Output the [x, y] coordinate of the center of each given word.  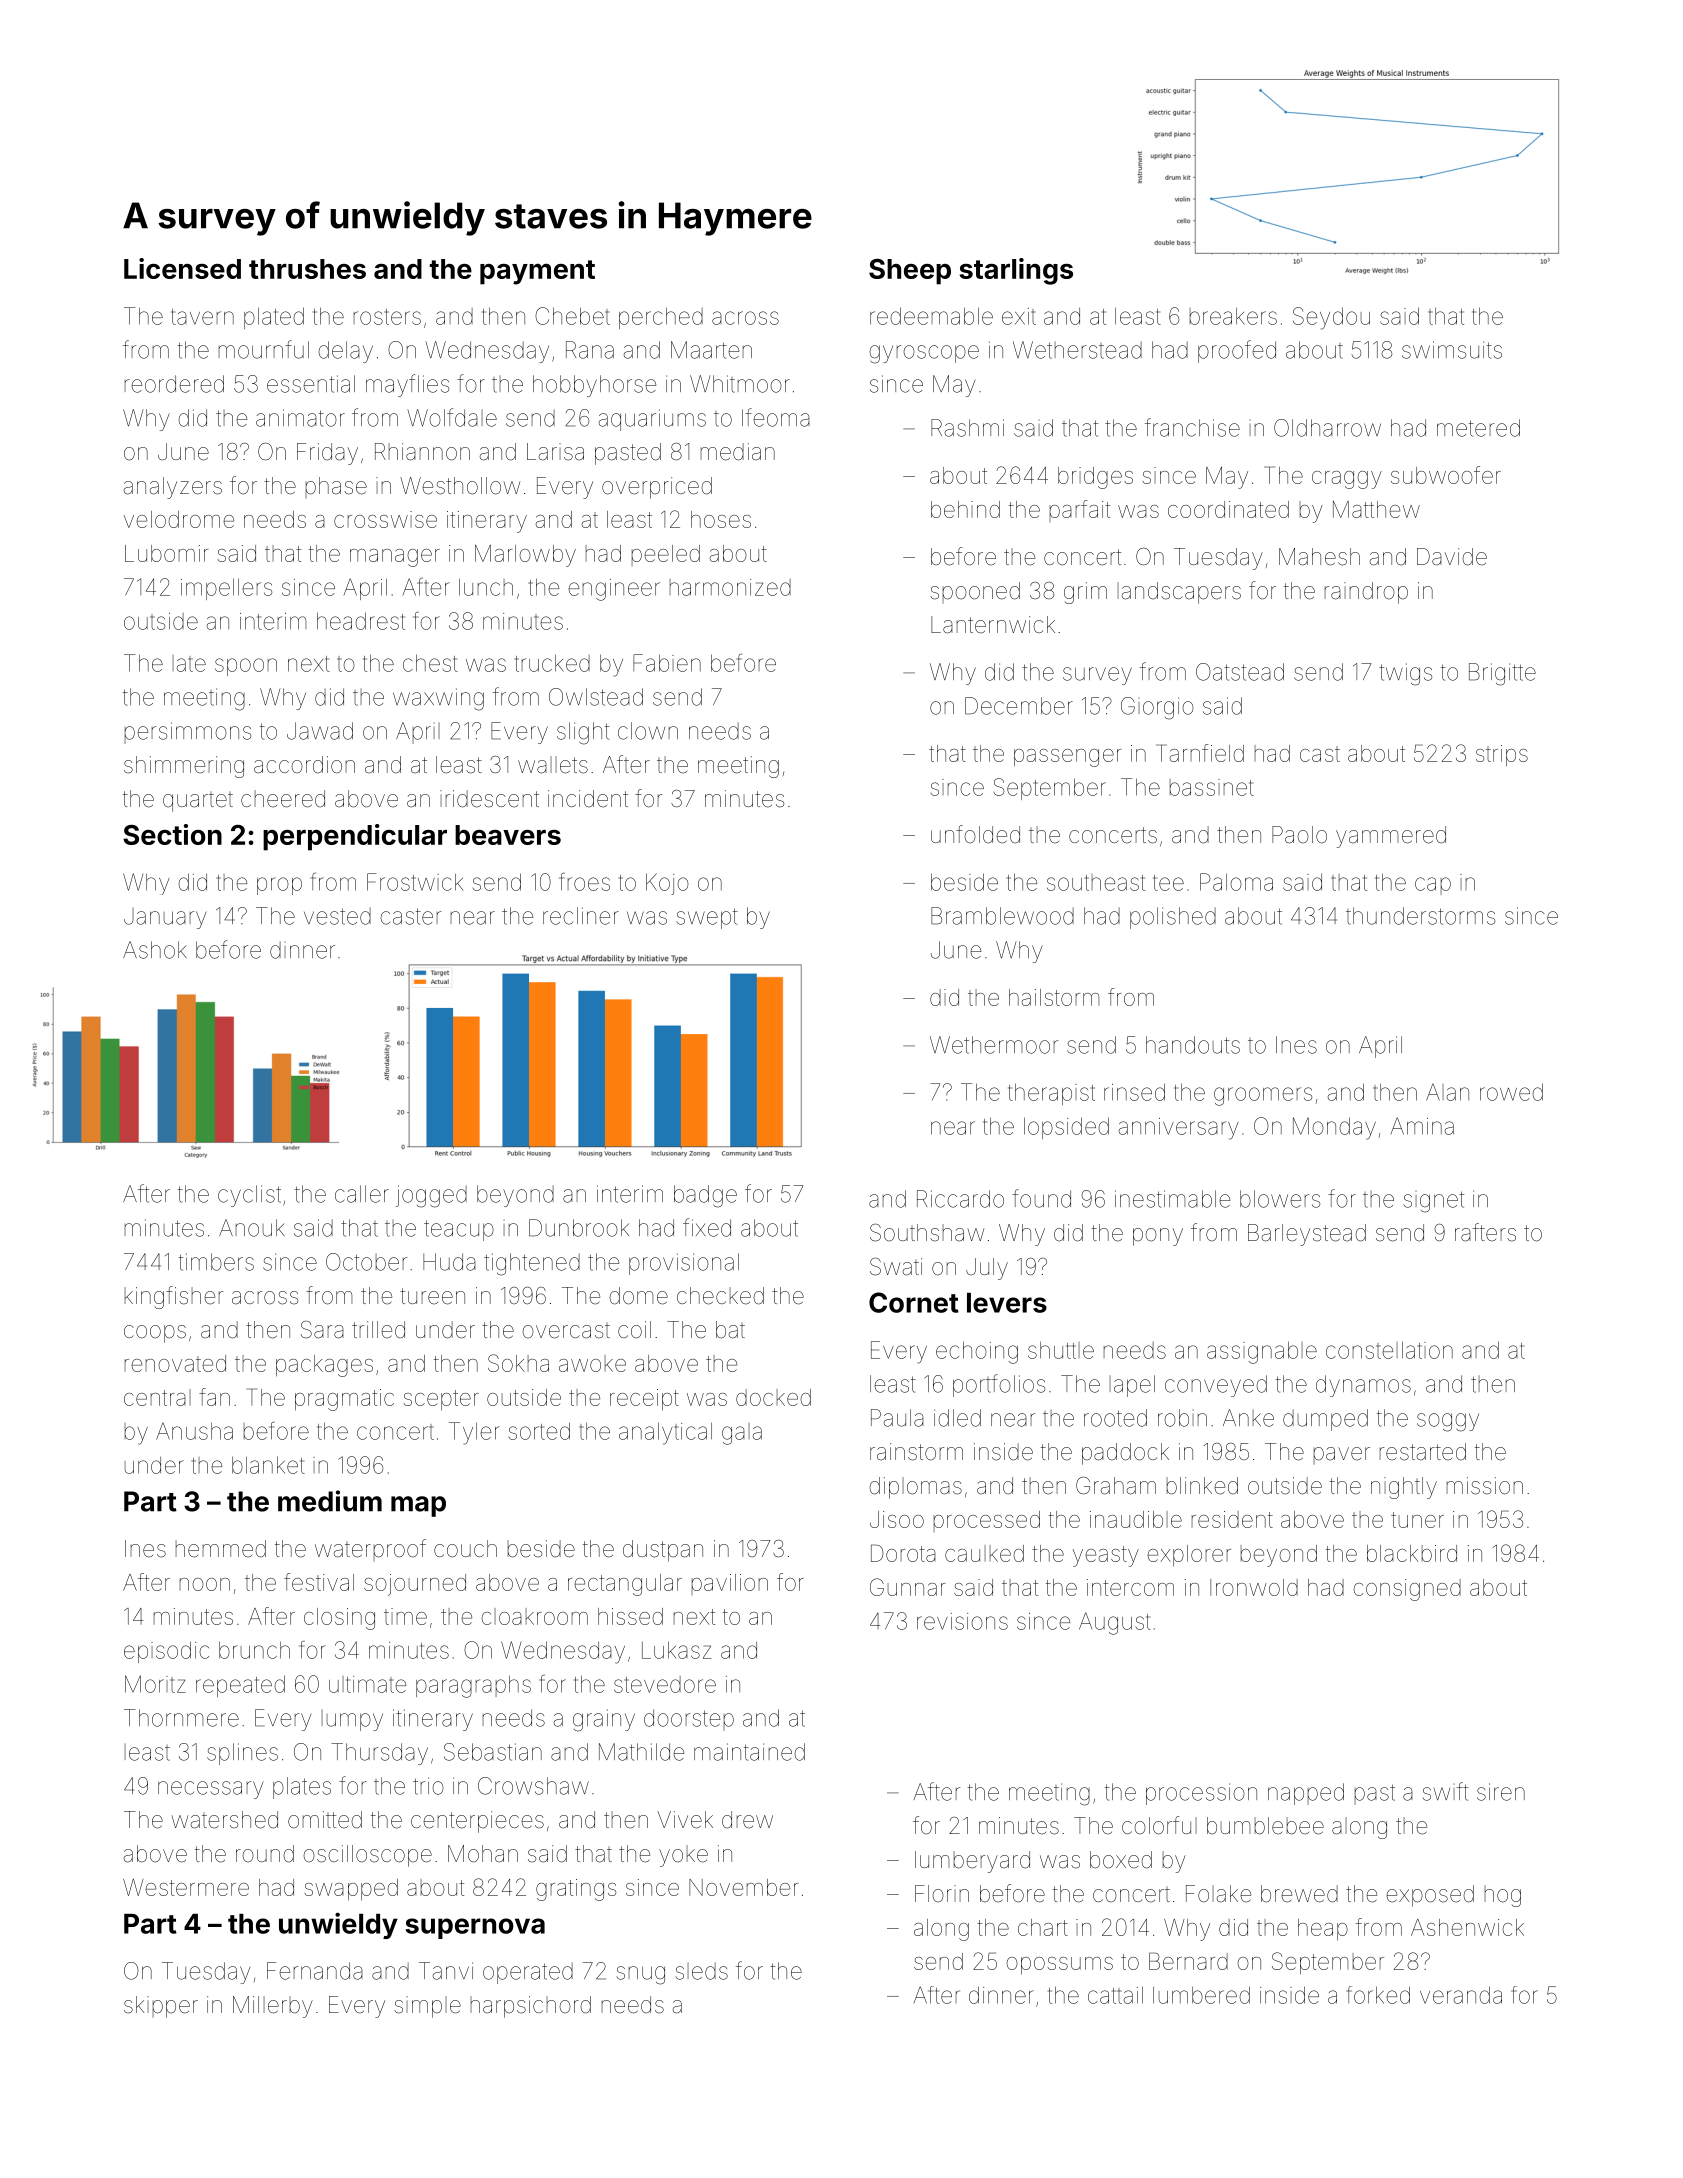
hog [1503, 1896]
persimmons [188, 733]
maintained [749, 1752]
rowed [1511, 1092]
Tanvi [446, 1971]
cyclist [249, 1196]
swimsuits [1452, 350]
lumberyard [972, 1862]
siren [1501, 1792]
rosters [387, 317]
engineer [614, 590]
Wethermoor [994, 1045]
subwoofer [1446, 475]
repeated [240, 1686]
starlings [1016, 271]
